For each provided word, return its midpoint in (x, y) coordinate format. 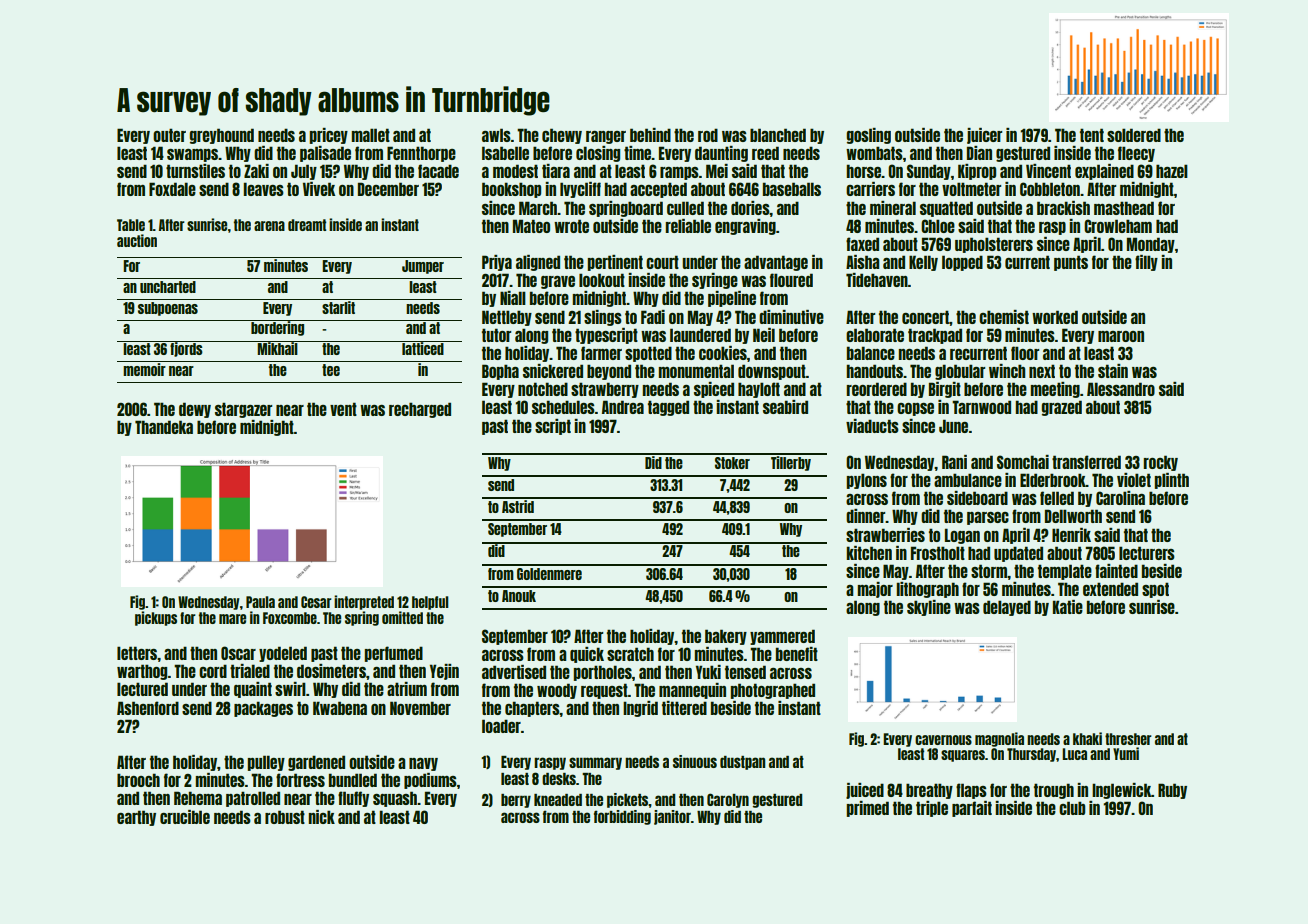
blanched (778, 135)
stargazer (243, 410)
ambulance (968, 480)
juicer (984, 136)
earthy (136, 818)
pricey (328, 136)
